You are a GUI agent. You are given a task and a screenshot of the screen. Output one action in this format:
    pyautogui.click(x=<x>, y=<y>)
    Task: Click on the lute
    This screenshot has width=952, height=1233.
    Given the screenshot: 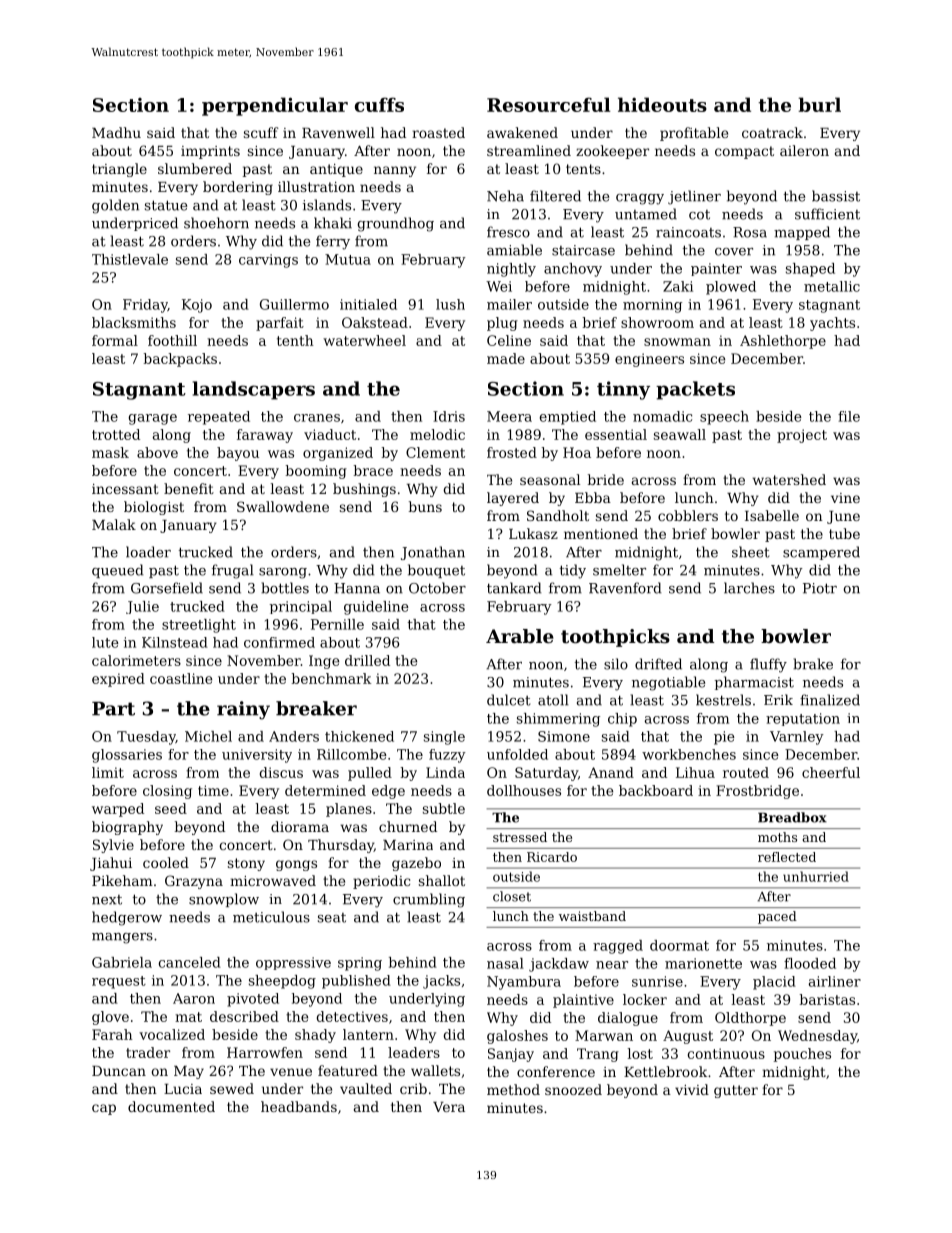 What is the action you would take?
    pyautogui.click(x=105, y=642)
